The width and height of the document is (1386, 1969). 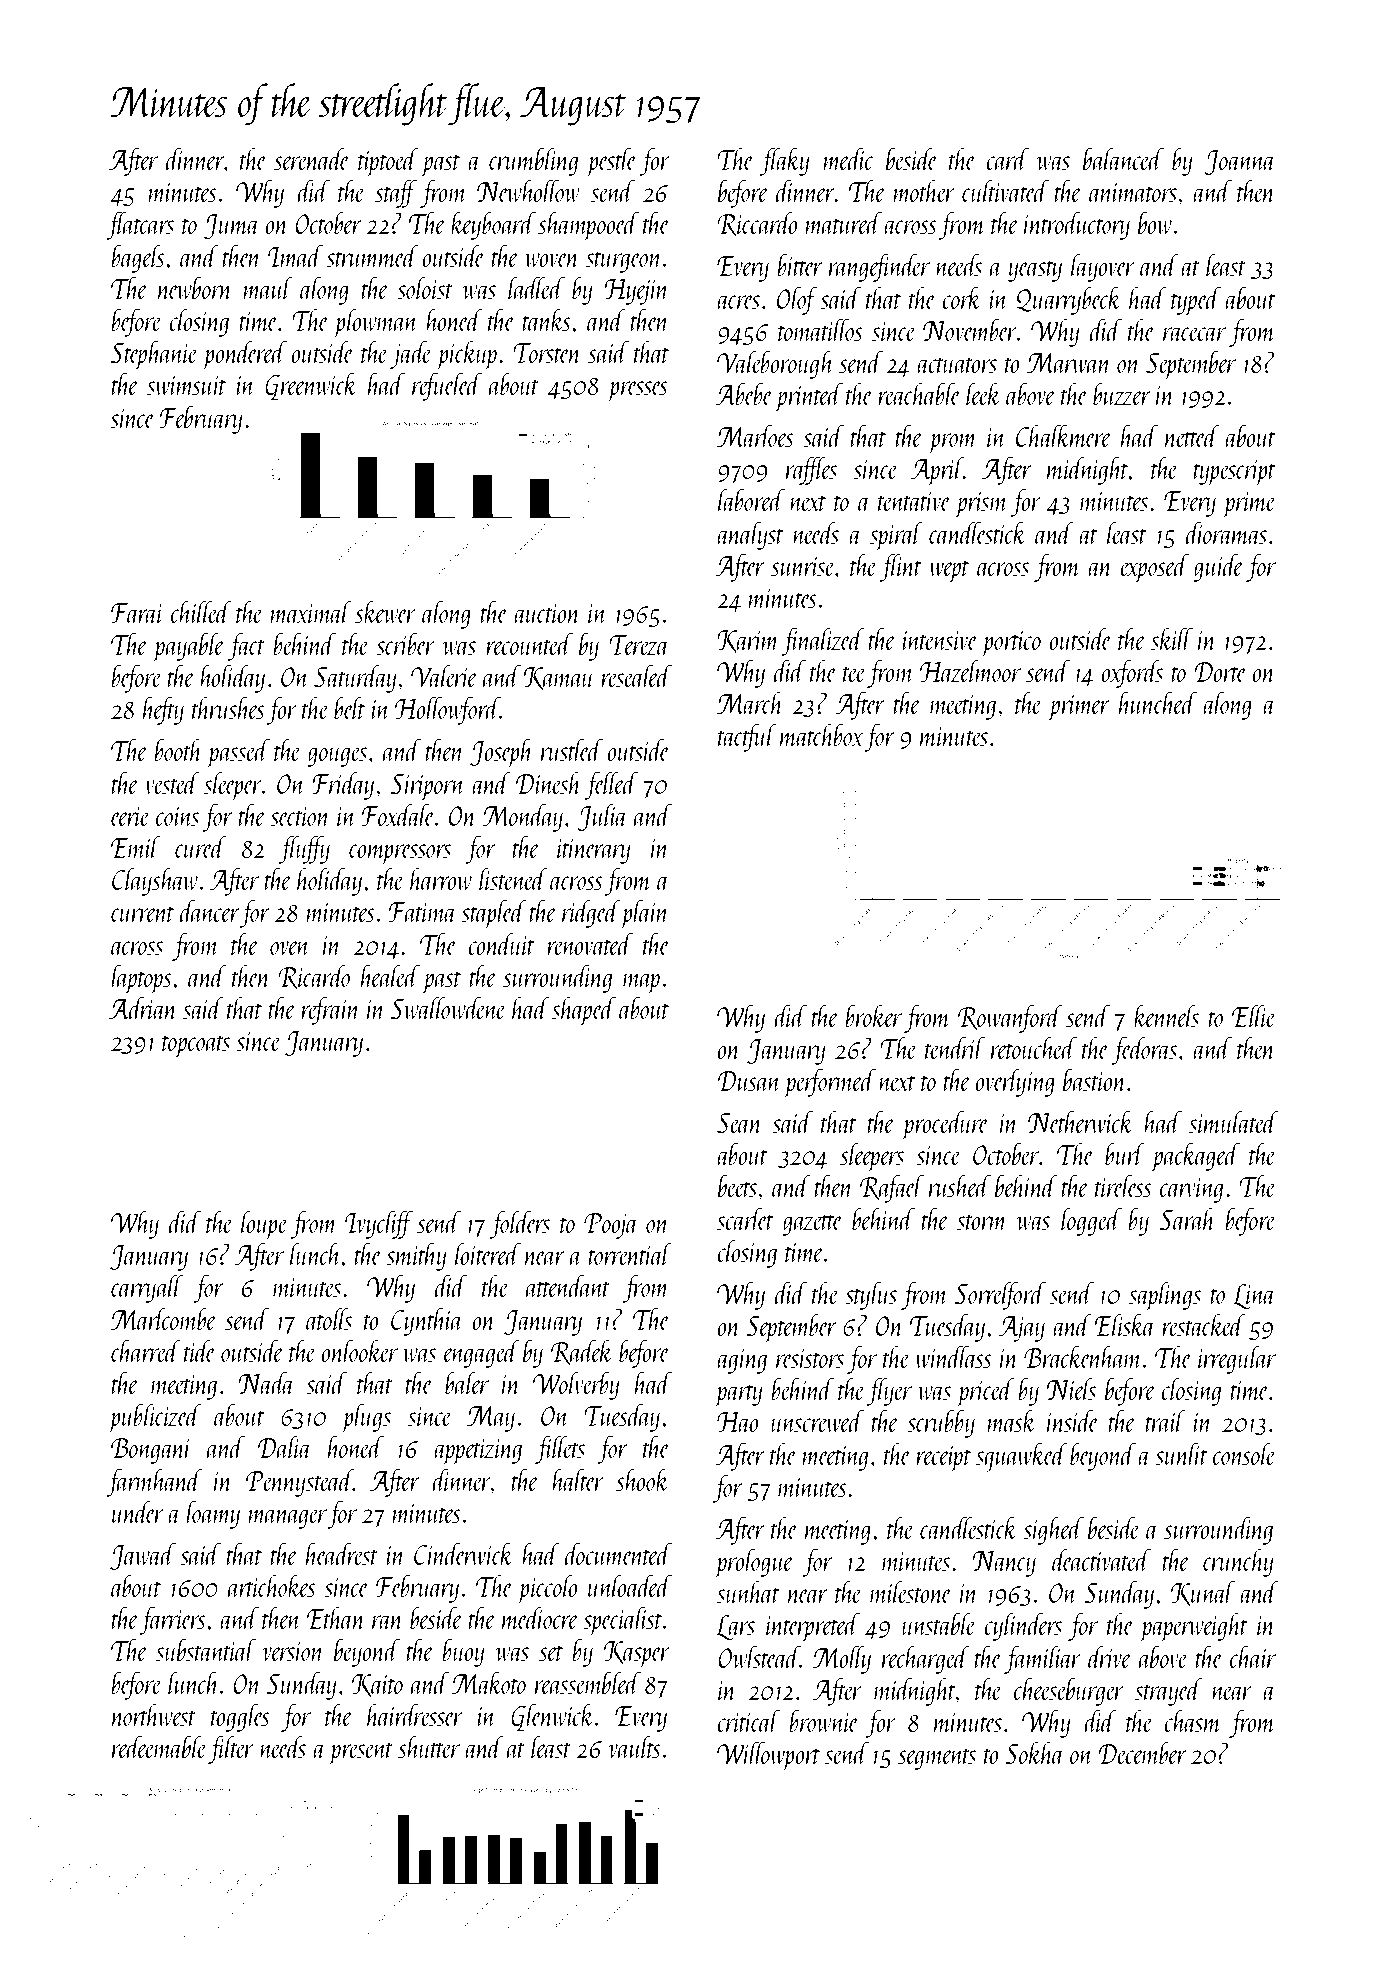 I want to click on Willowport, so click(x=769, y=1756).
